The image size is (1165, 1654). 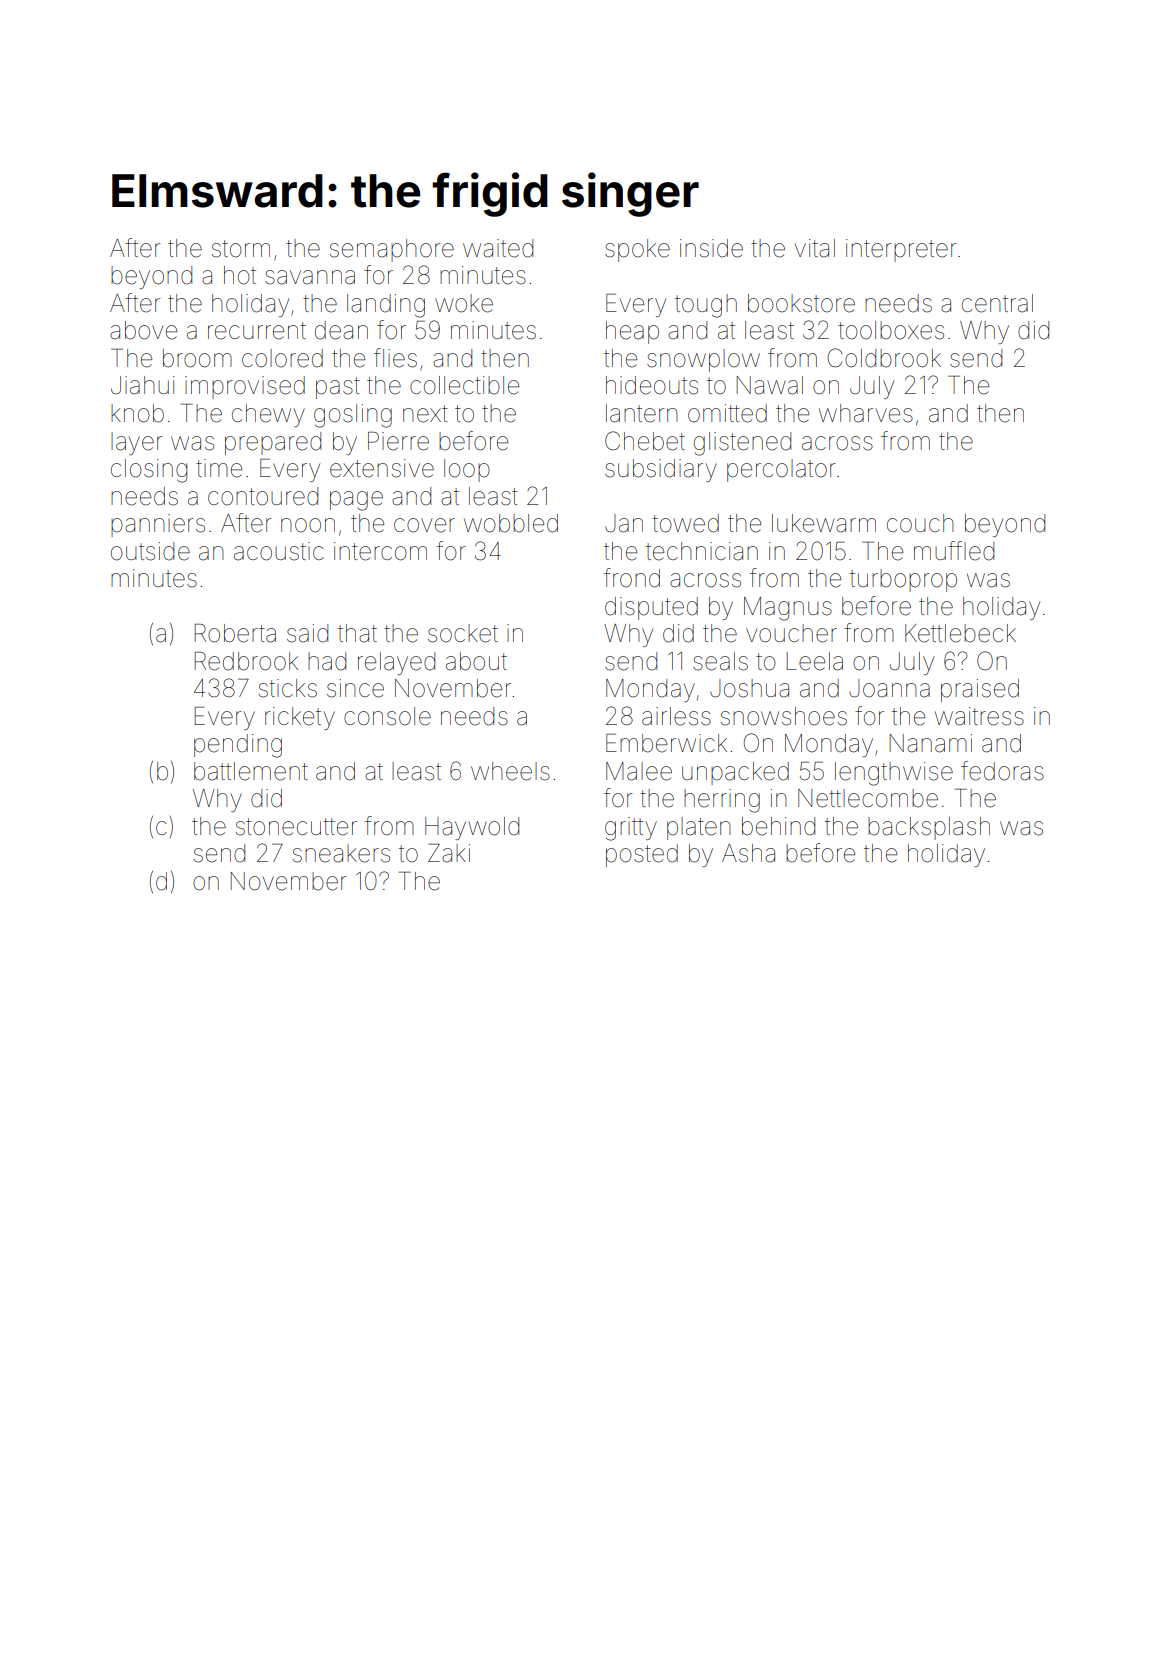 I want to click on couch, so click(x=920, y=523).
